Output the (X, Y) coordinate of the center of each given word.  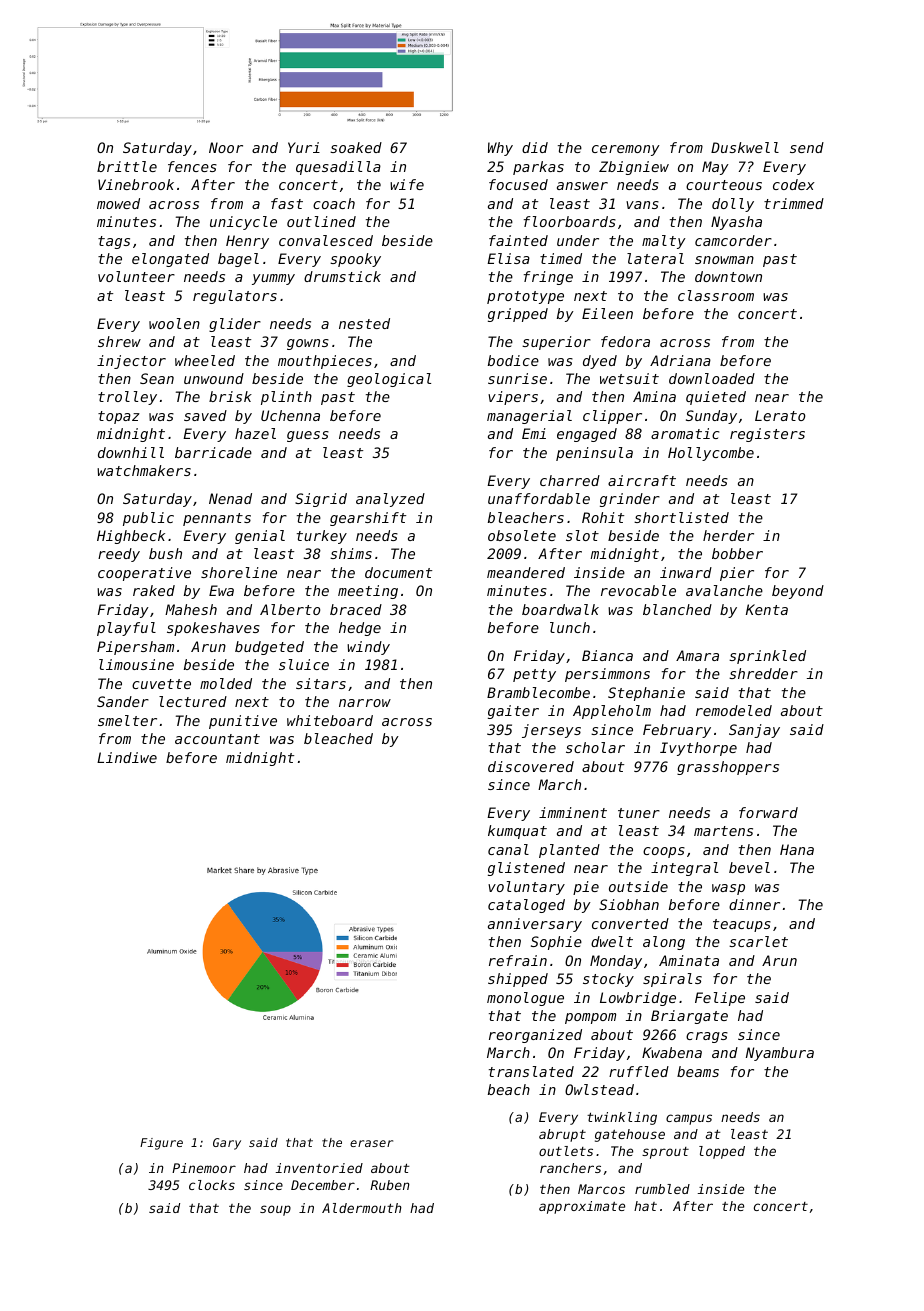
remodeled (734, 710)
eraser (371, 1143)
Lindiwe (127, 757)
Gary (227, 1144)
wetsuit (629, 378)
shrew (119, 341)
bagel (238, 260)
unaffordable (539, 498)
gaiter (513, 712)
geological (389, 380)
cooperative (144, 574)
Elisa (508, 258)
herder (728, 535)
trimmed (794, 203)
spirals (672, 980)
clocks (212, 1185)
